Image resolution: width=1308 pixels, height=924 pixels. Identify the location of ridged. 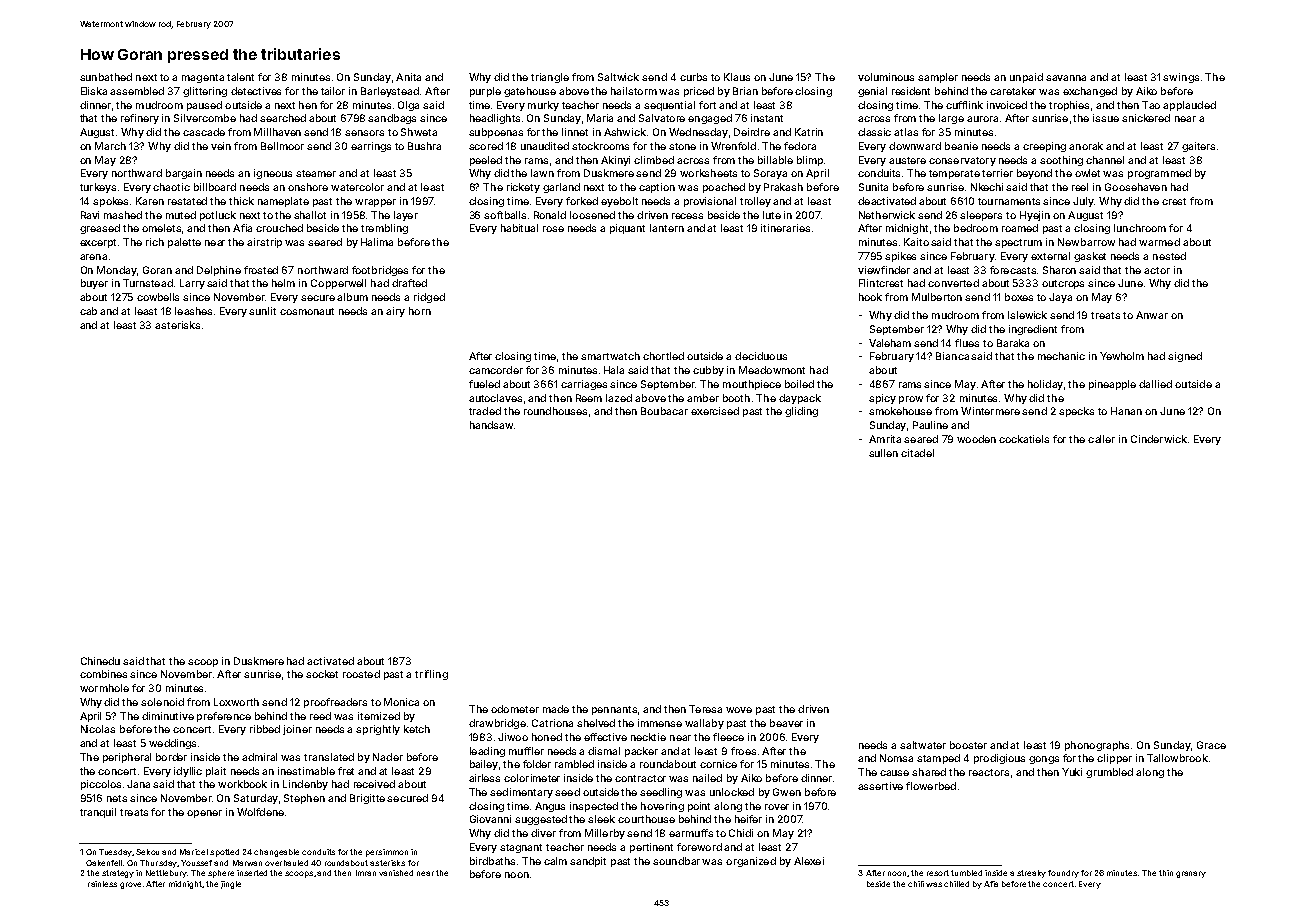
(429, 298).
